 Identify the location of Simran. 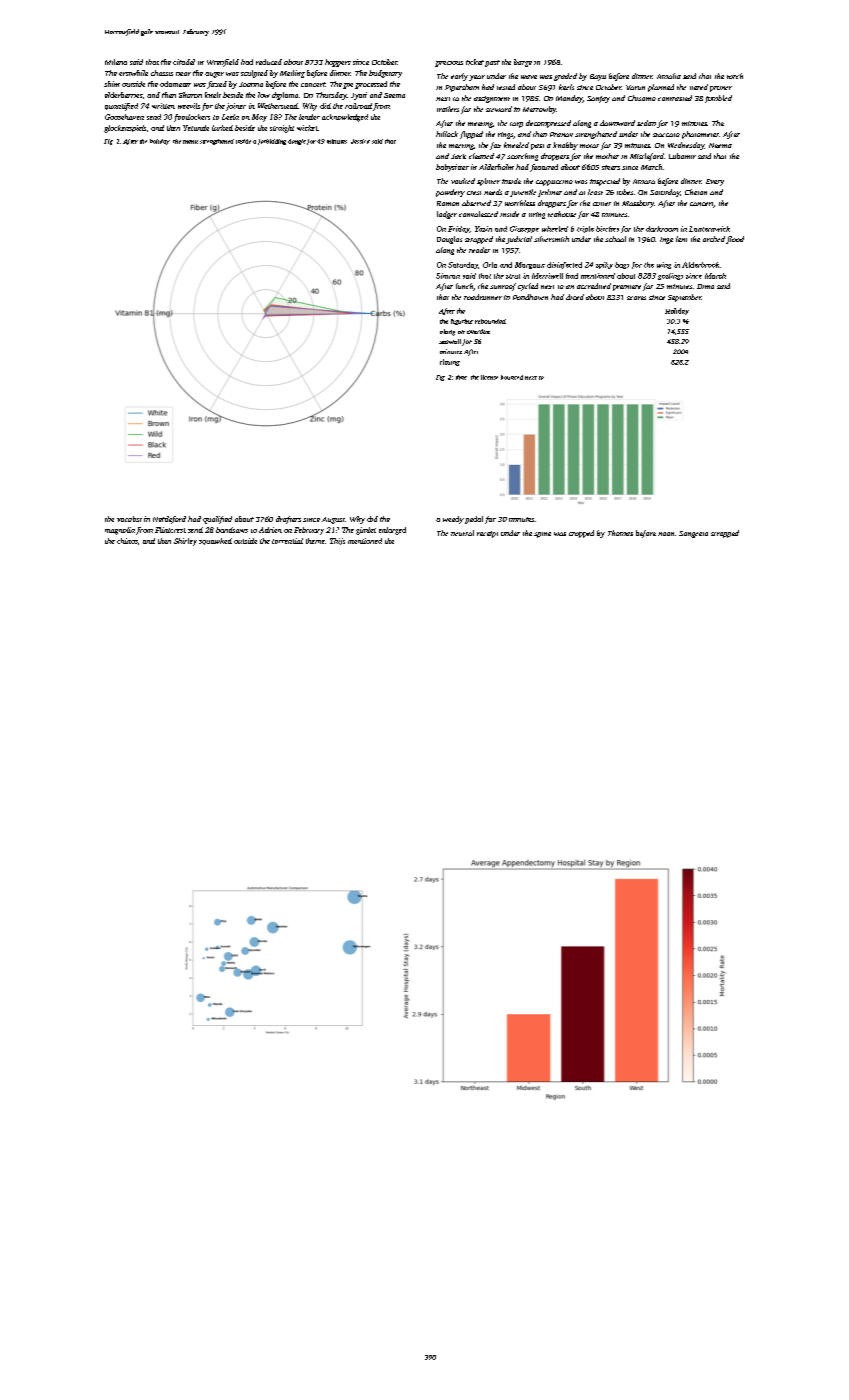
(448, 276).
